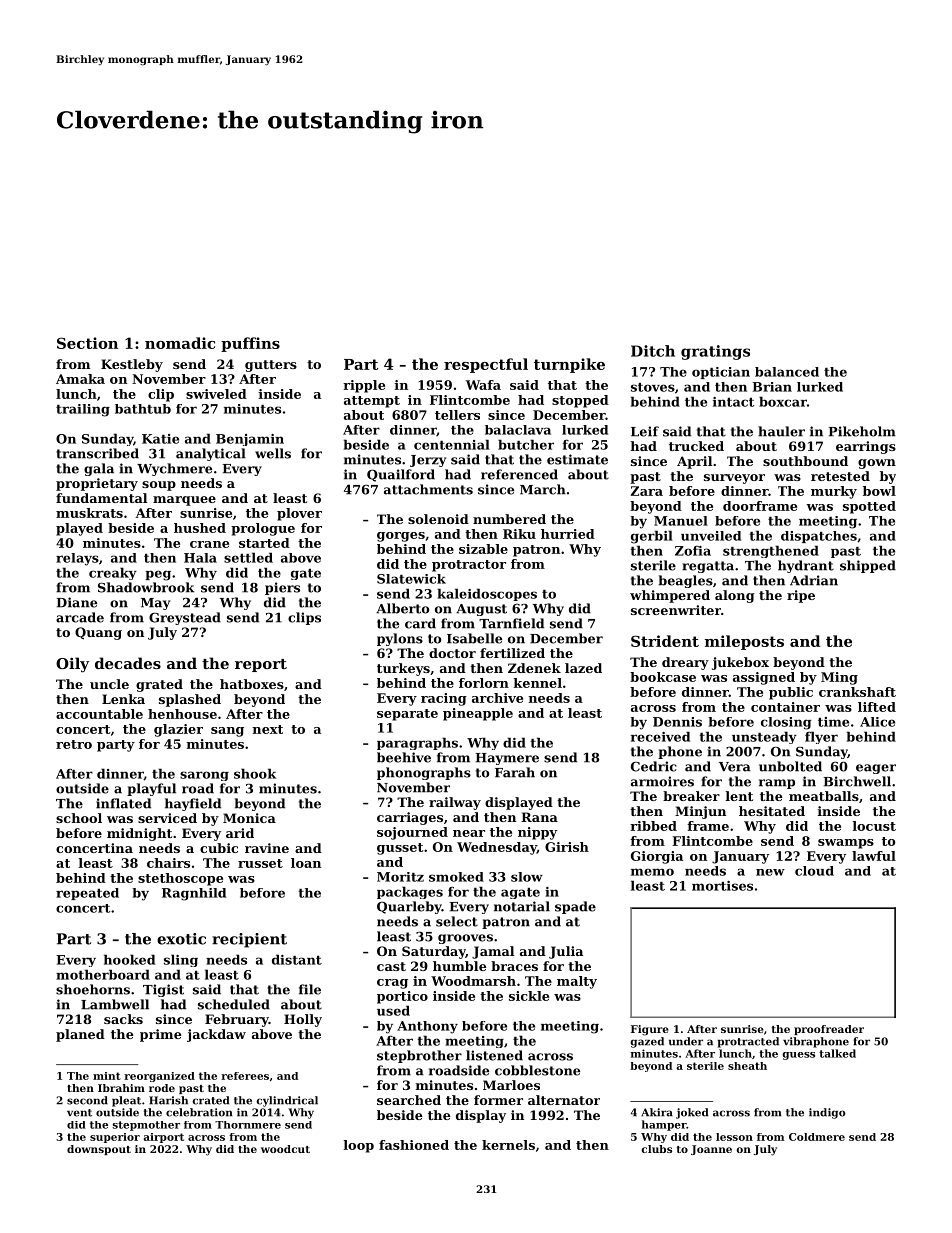 The height and width of the image is (1233, 952). What do you see at coordinates (359, 1146) in the image?
I see `loop` at bounding box center [359, 1146].
